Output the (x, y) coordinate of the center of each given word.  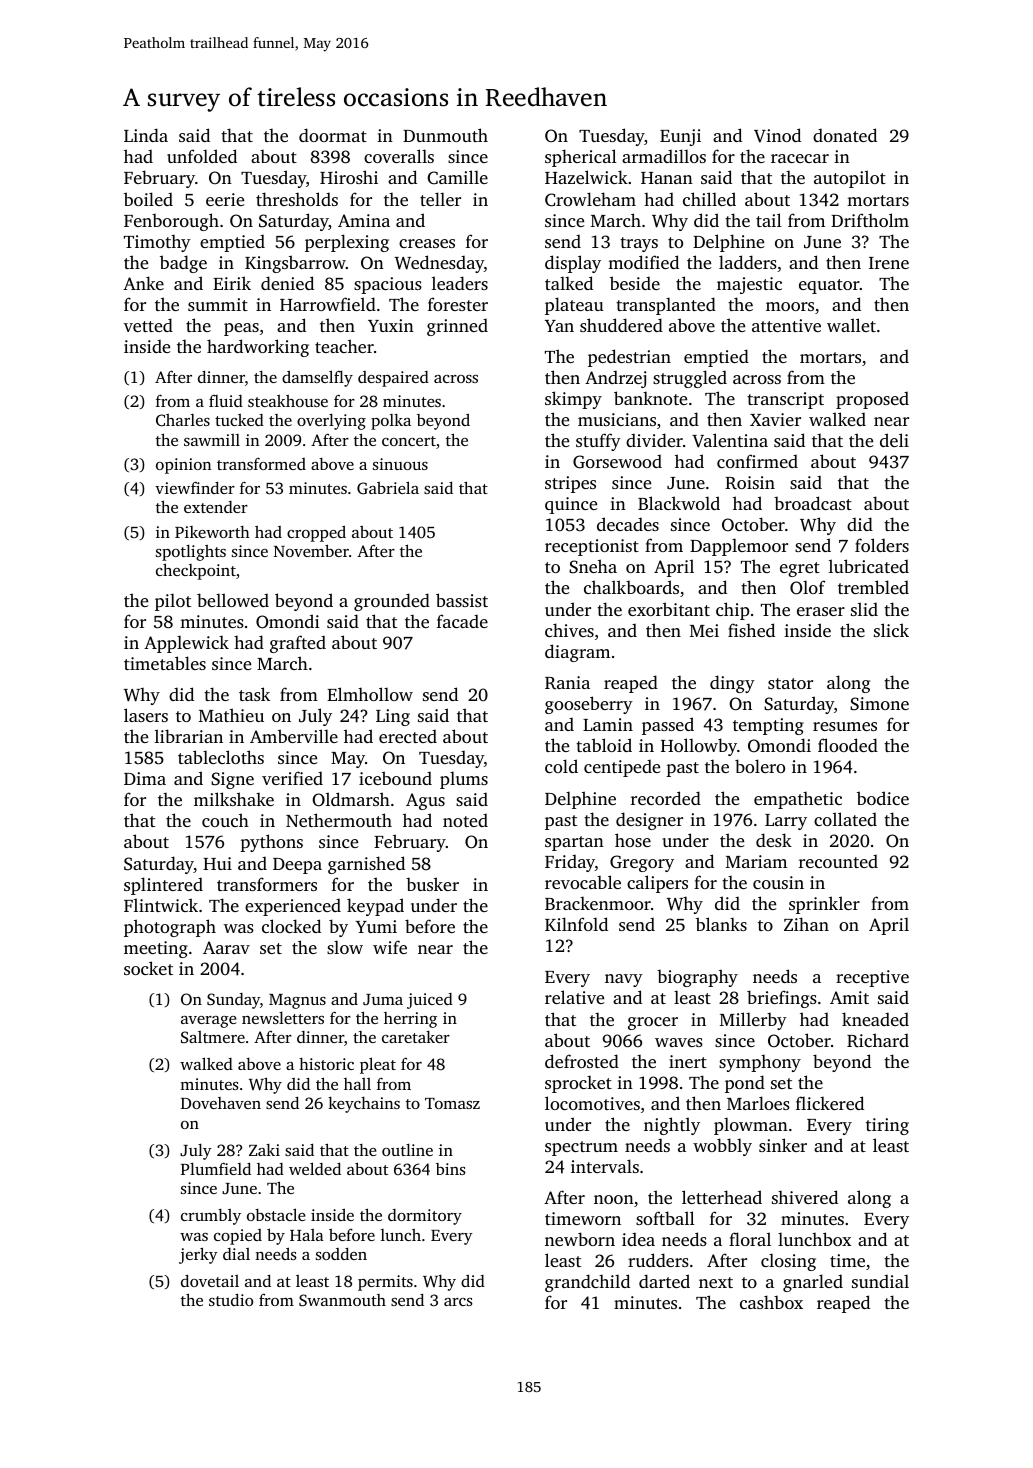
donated (845, 135)
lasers (146, 715)
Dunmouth (445, 135)
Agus (425, 801)
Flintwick (161, 905)
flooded (848, 745)
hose (633, 840)
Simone (879, 703)
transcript (785, 400)
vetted (148, 325)
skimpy (573, 400)
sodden (341, 1253)
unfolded (202, 156)
